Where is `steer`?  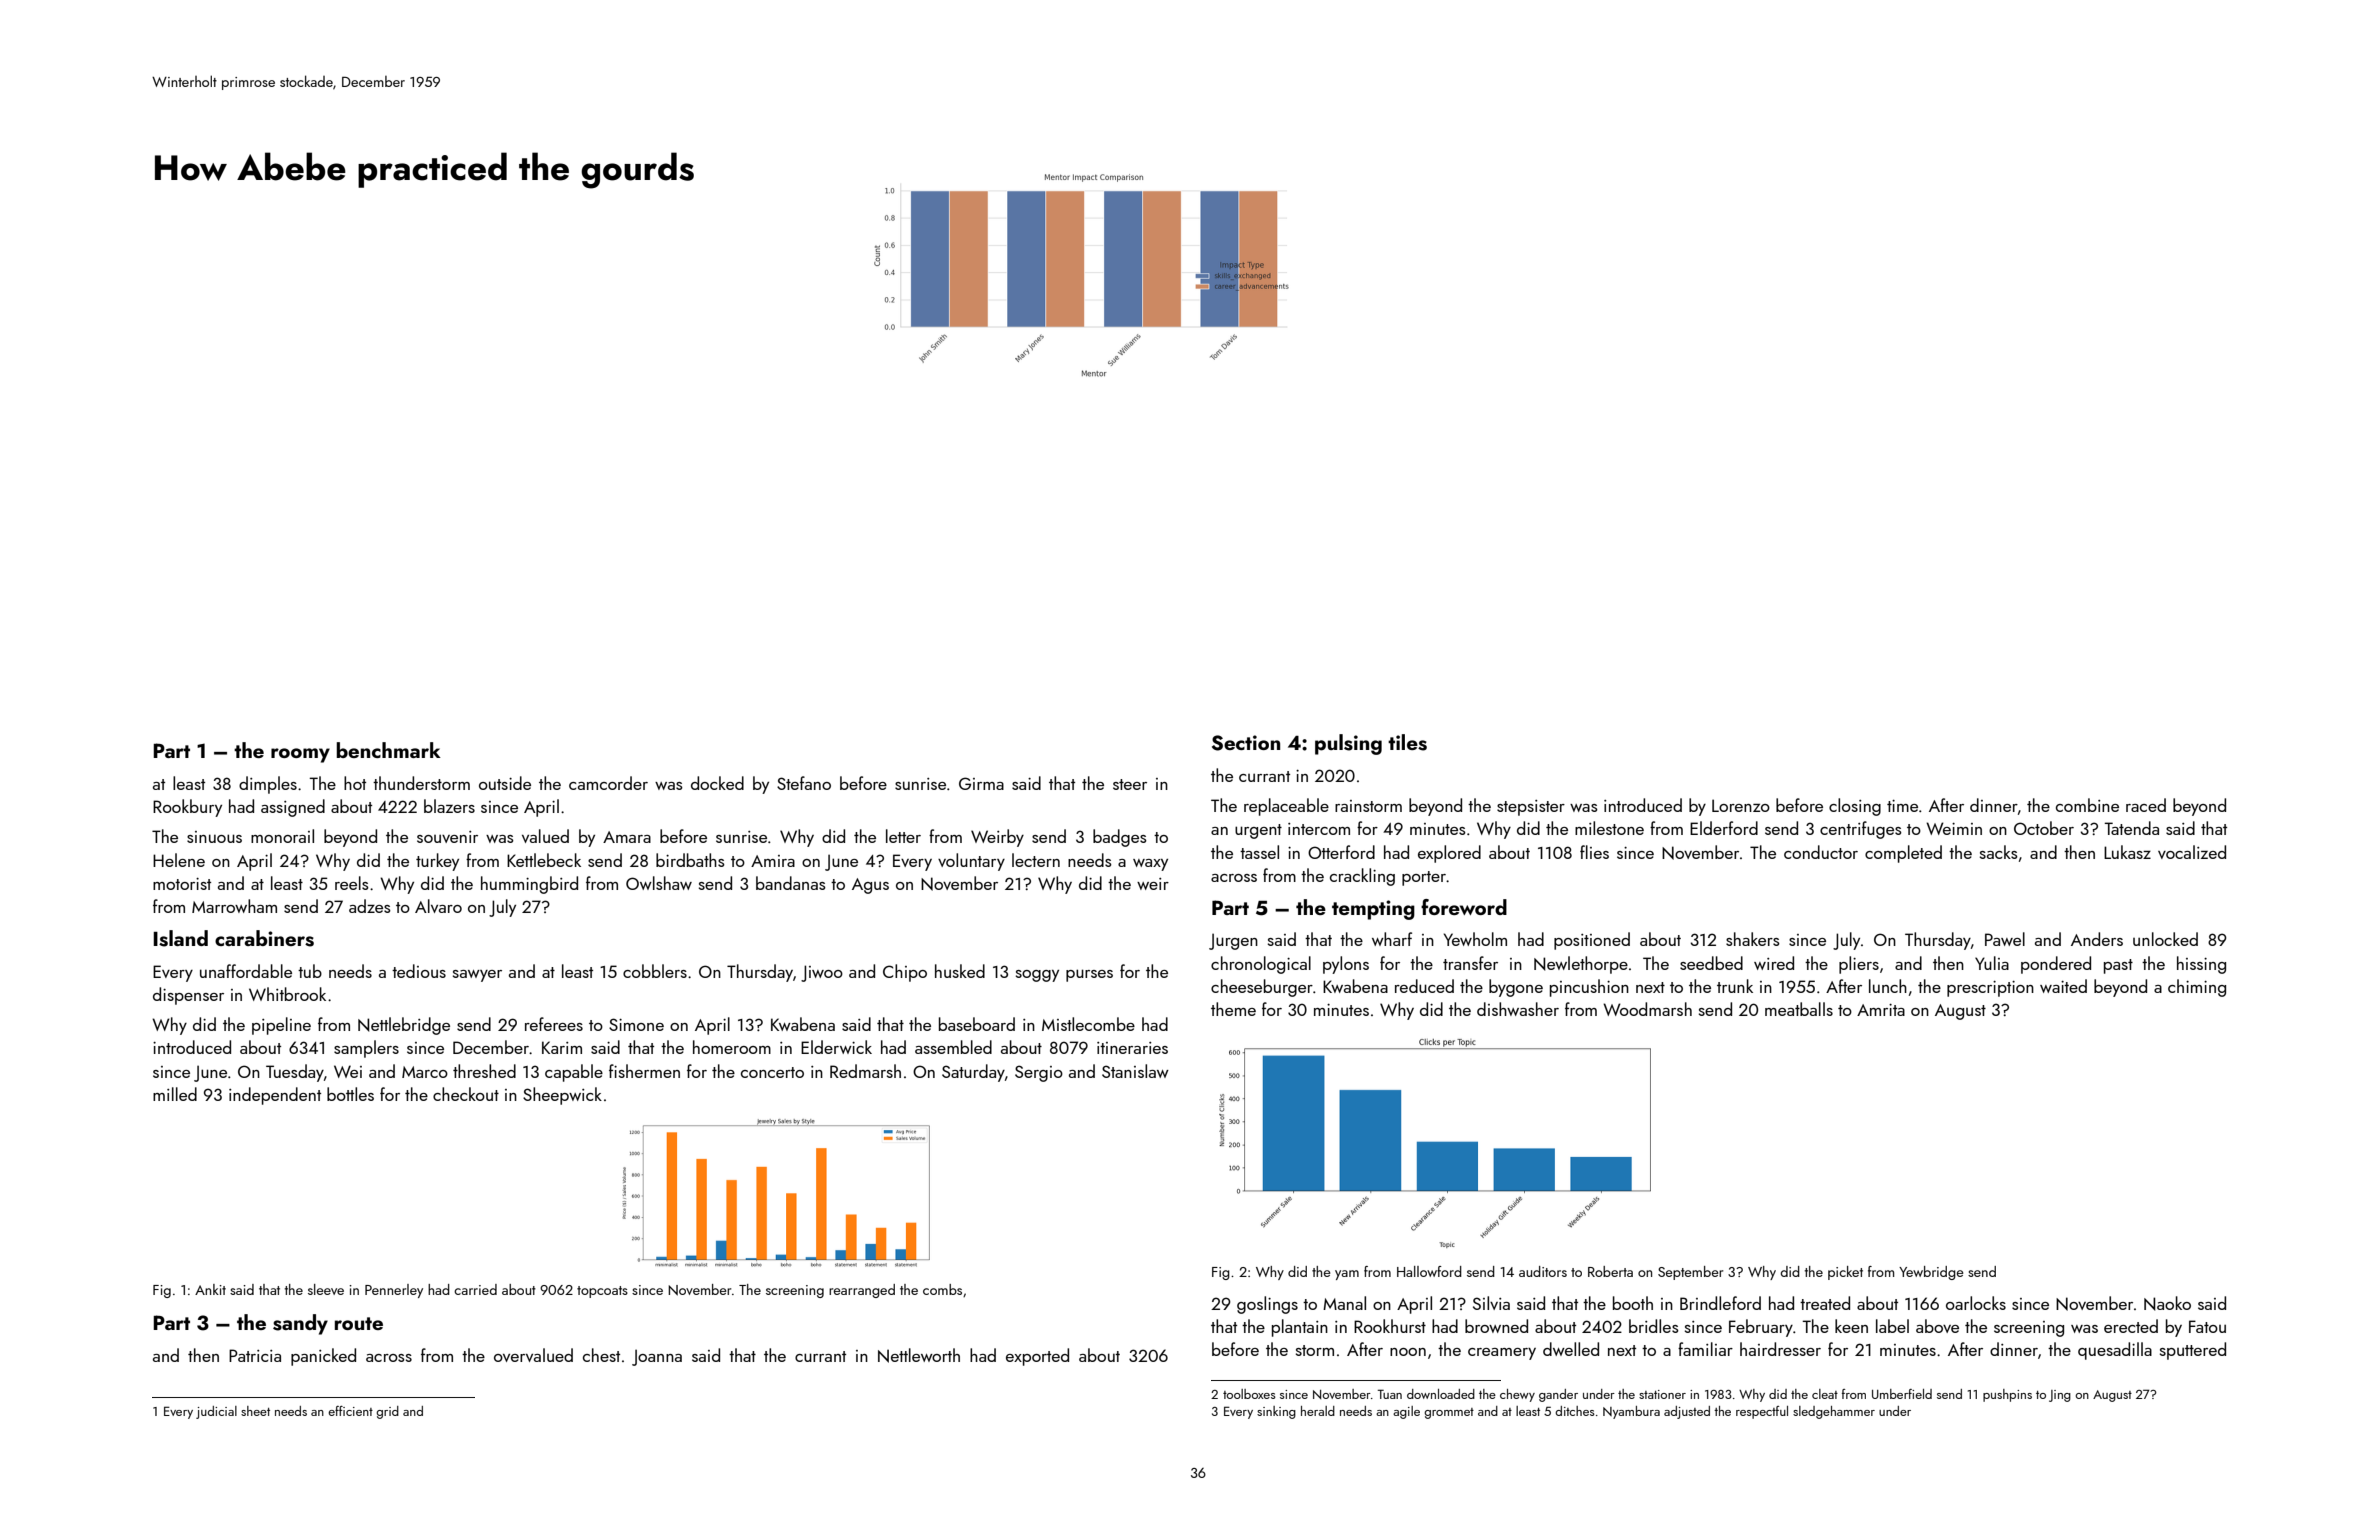
steer is located at coordinates (1130, 784).
